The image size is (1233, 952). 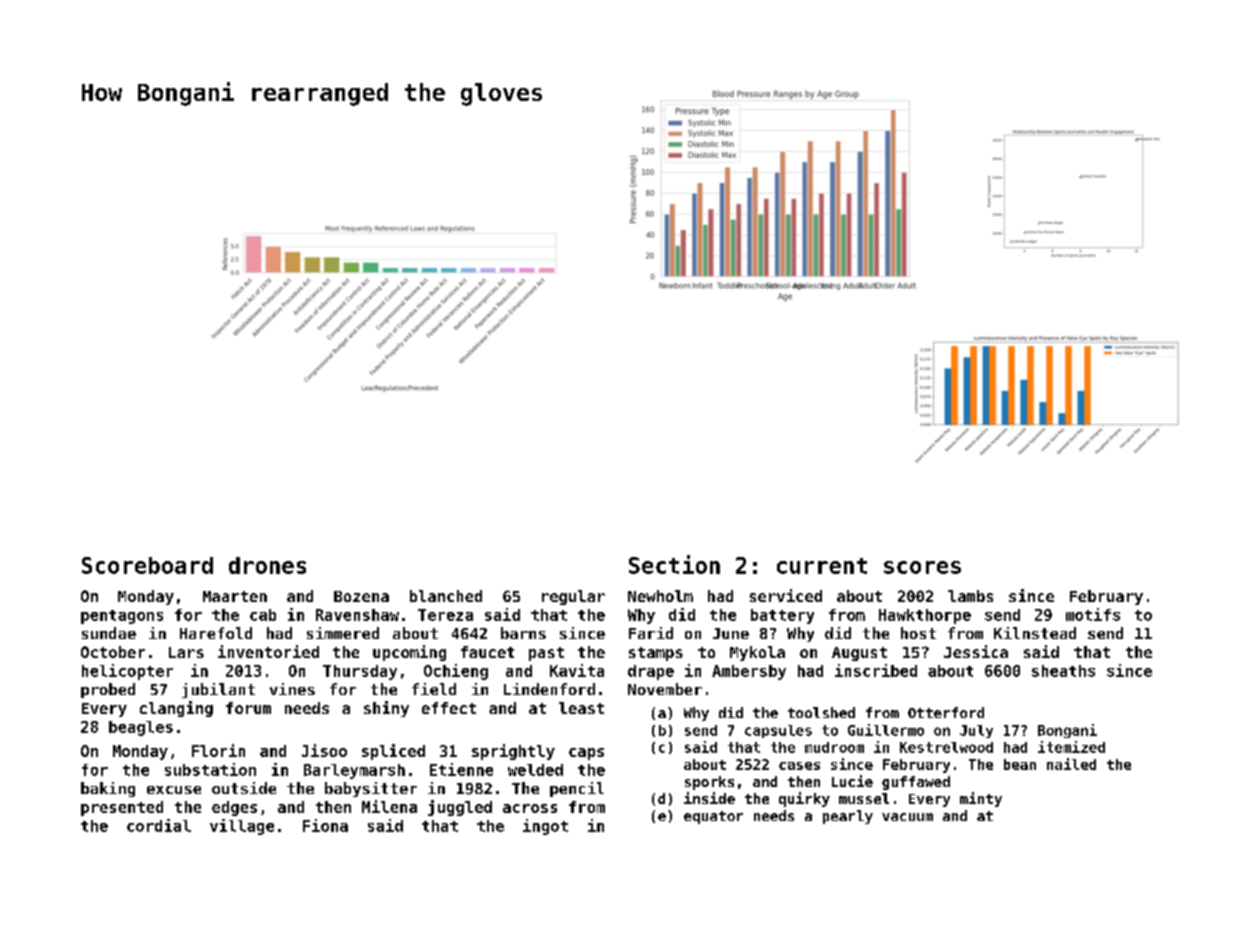 I want to click on substation, so click(x=210, y=769).
